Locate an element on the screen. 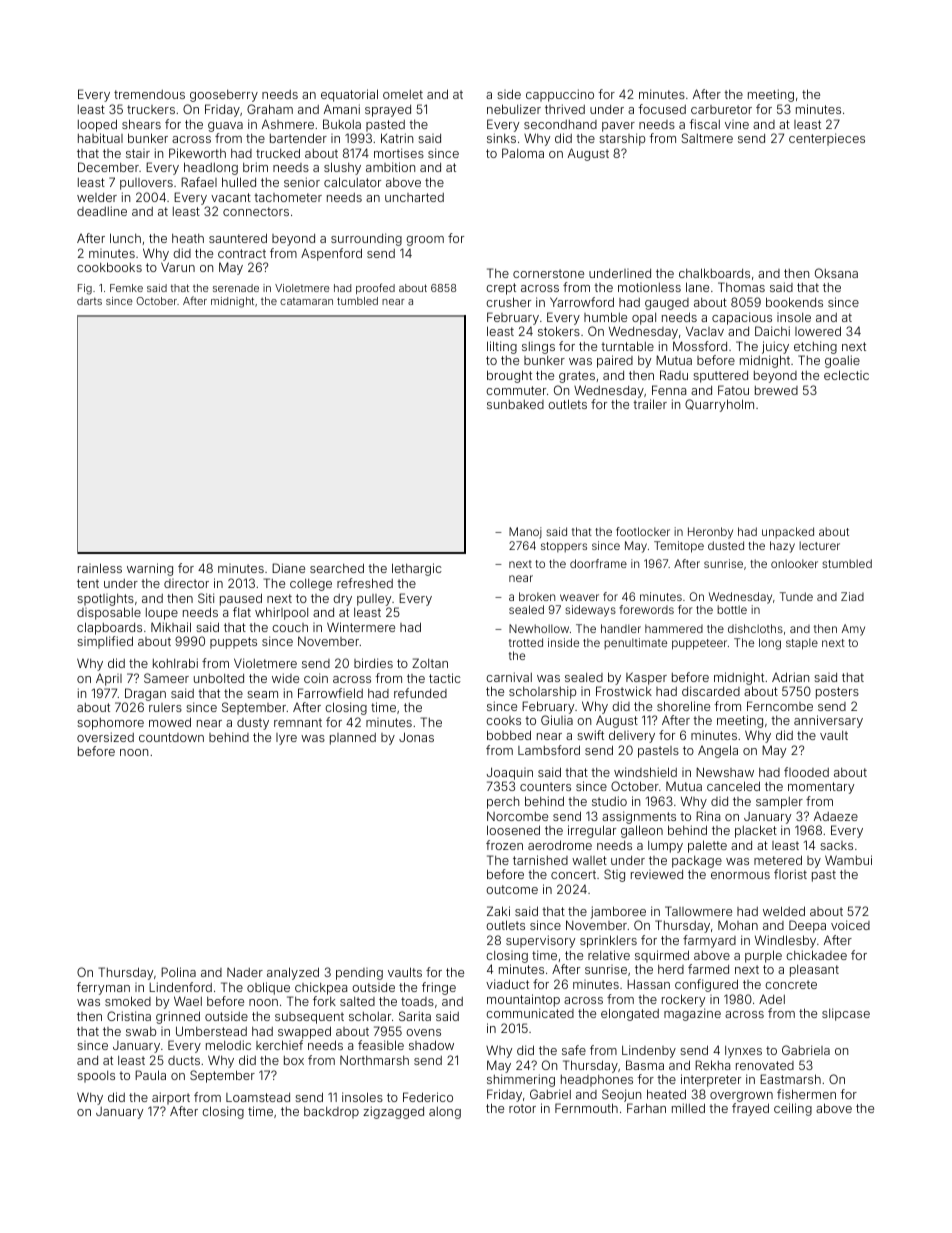  doorframe is located at coordinates (598, 563).
